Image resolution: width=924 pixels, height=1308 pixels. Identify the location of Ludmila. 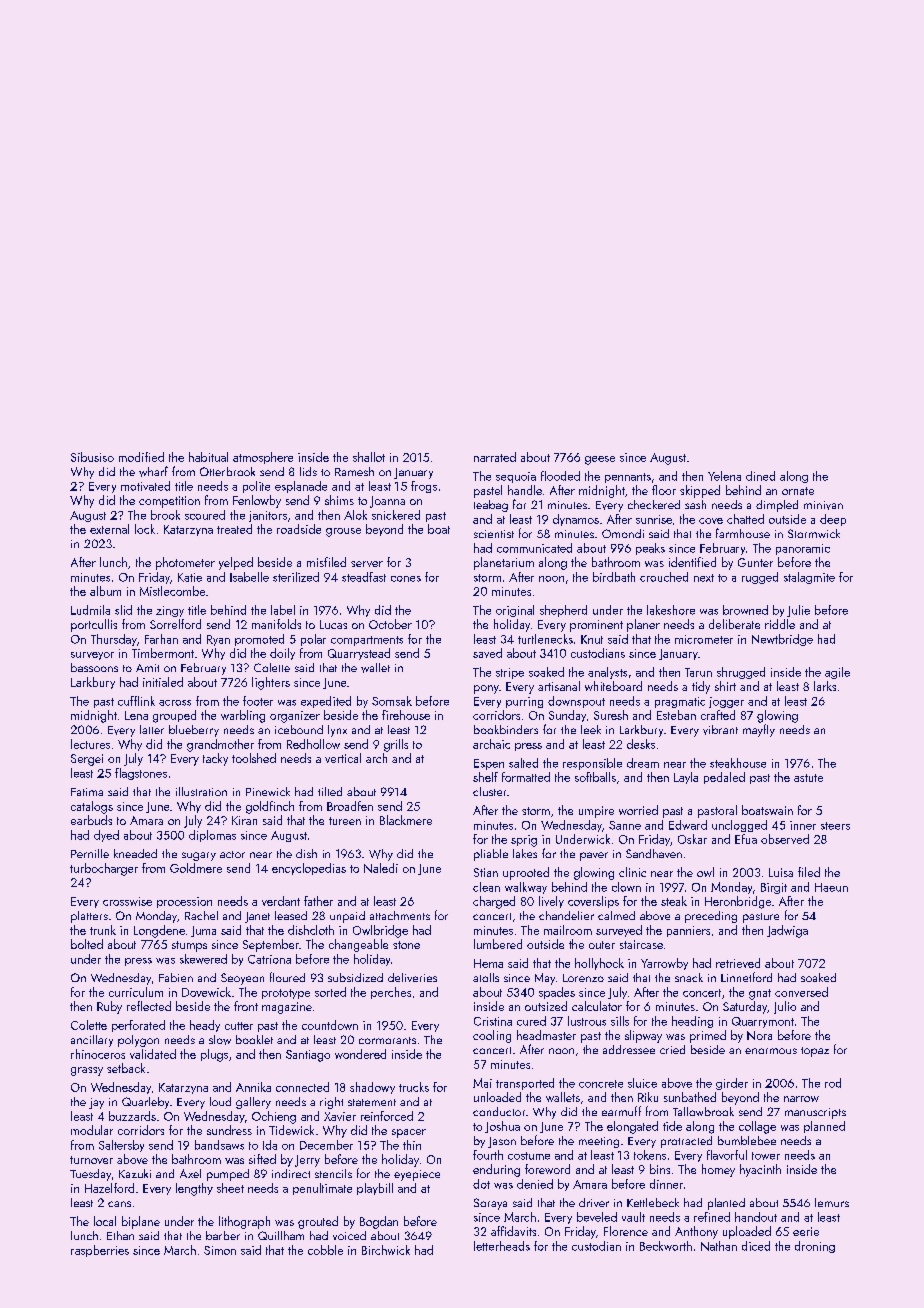
(90, 610).
